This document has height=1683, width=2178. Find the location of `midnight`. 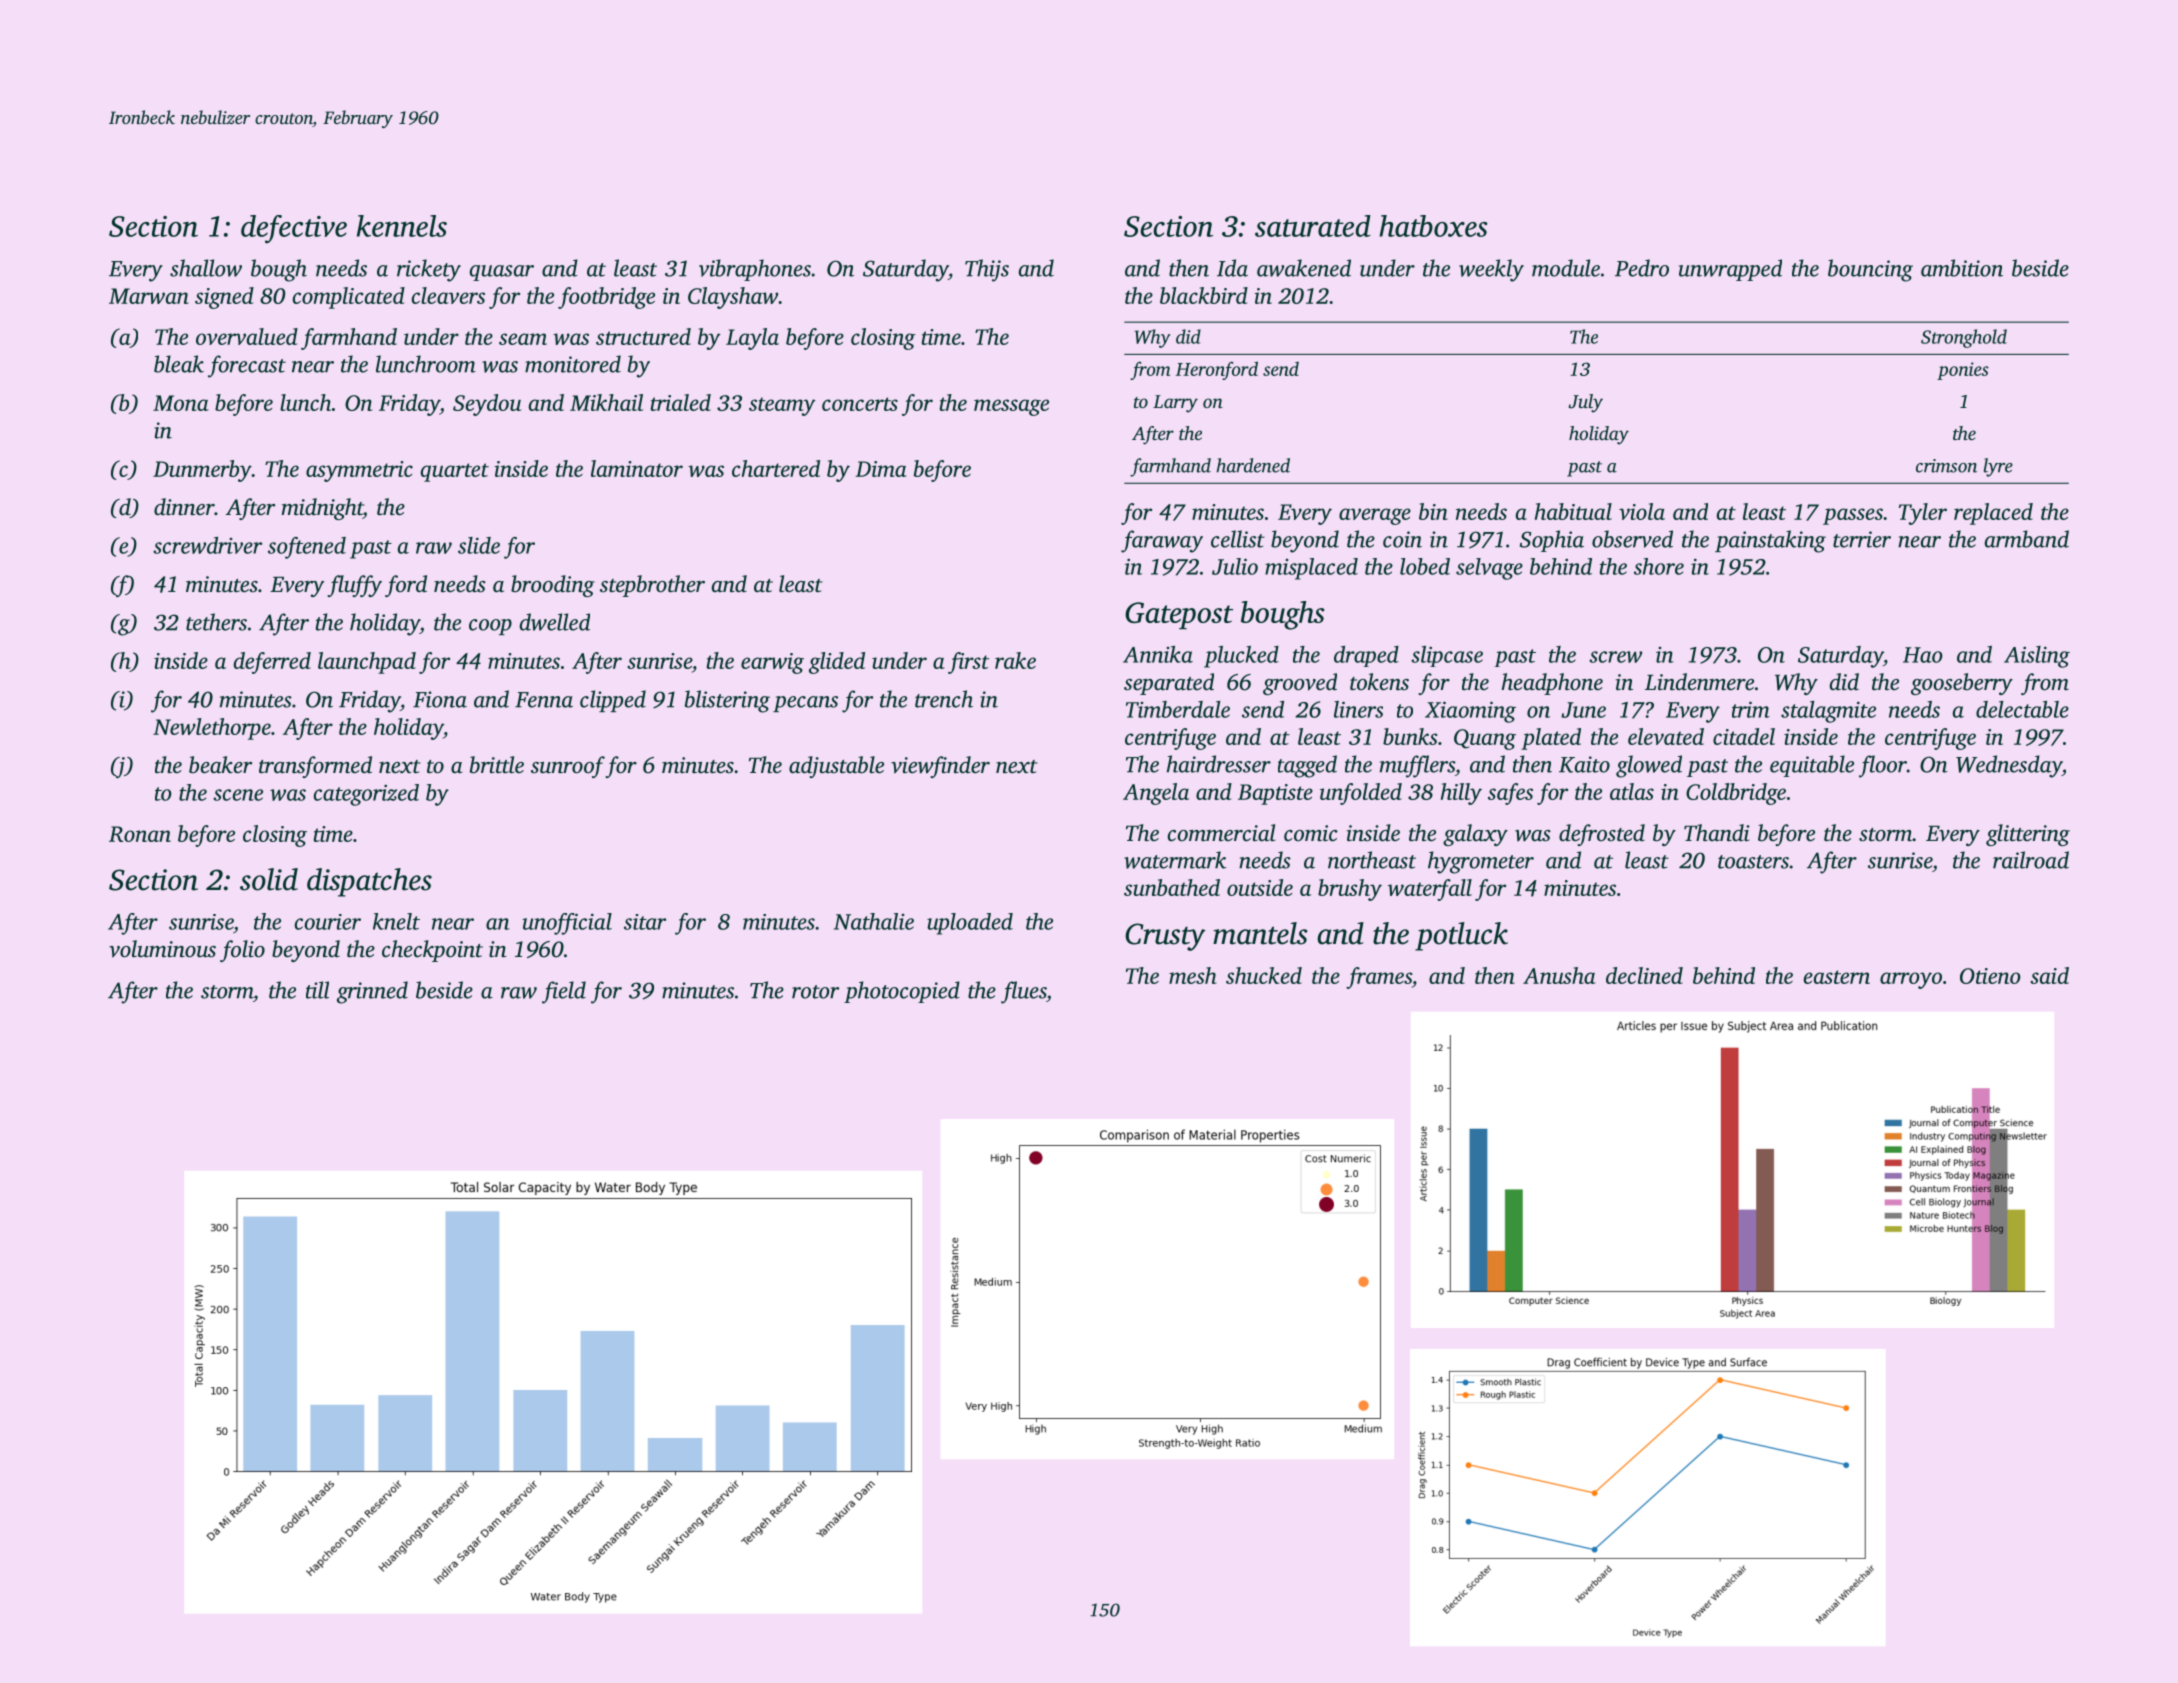

midnight is located at coordinates (322, 509).
